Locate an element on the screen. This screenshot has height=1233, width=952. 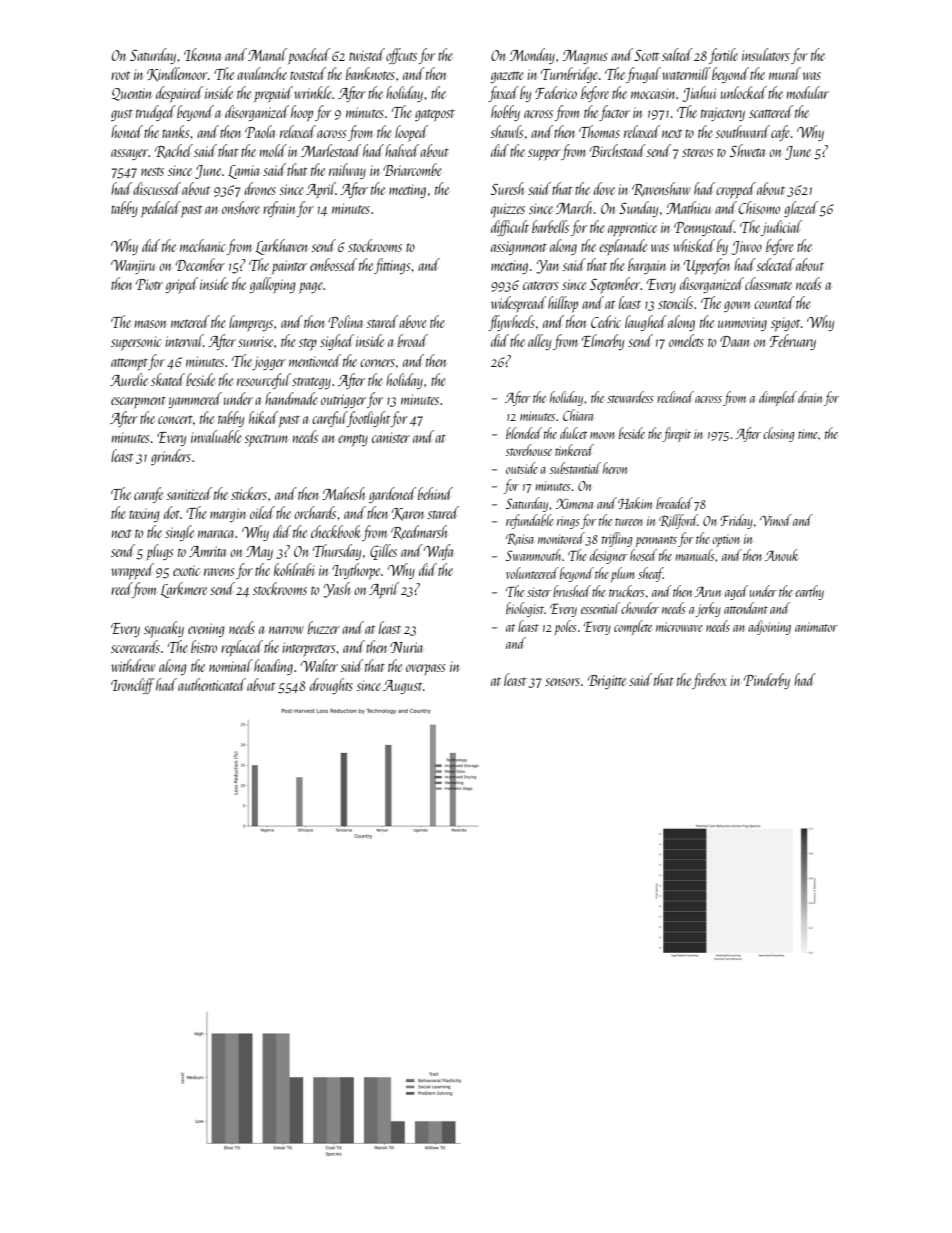
dove is located at coordinates (604, 188).
